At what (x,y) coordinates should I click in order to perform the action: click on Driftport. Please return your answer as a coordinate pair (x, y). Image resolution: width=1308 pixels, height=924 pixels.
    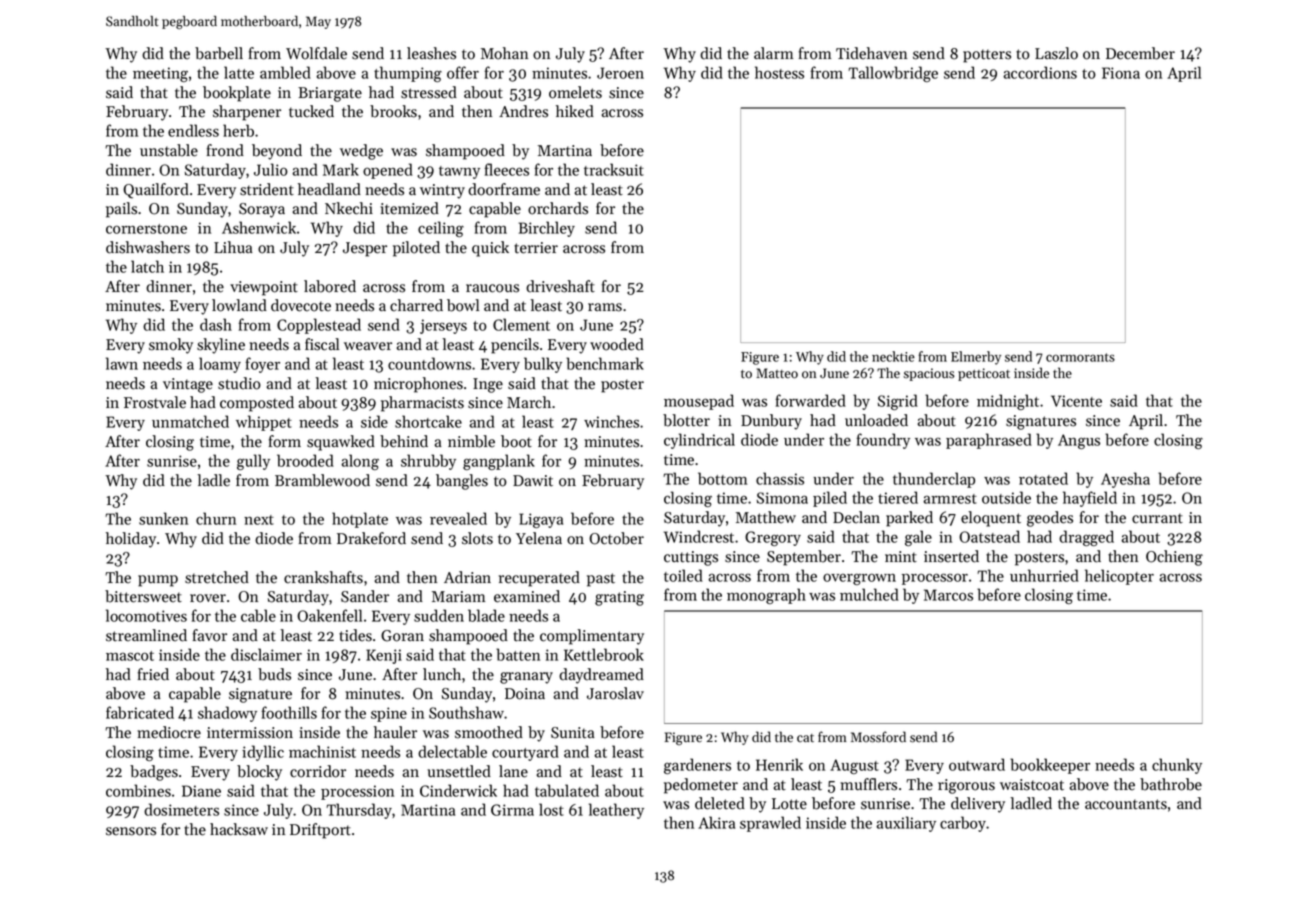
    Looking at the image, I should click on (320, 831).
